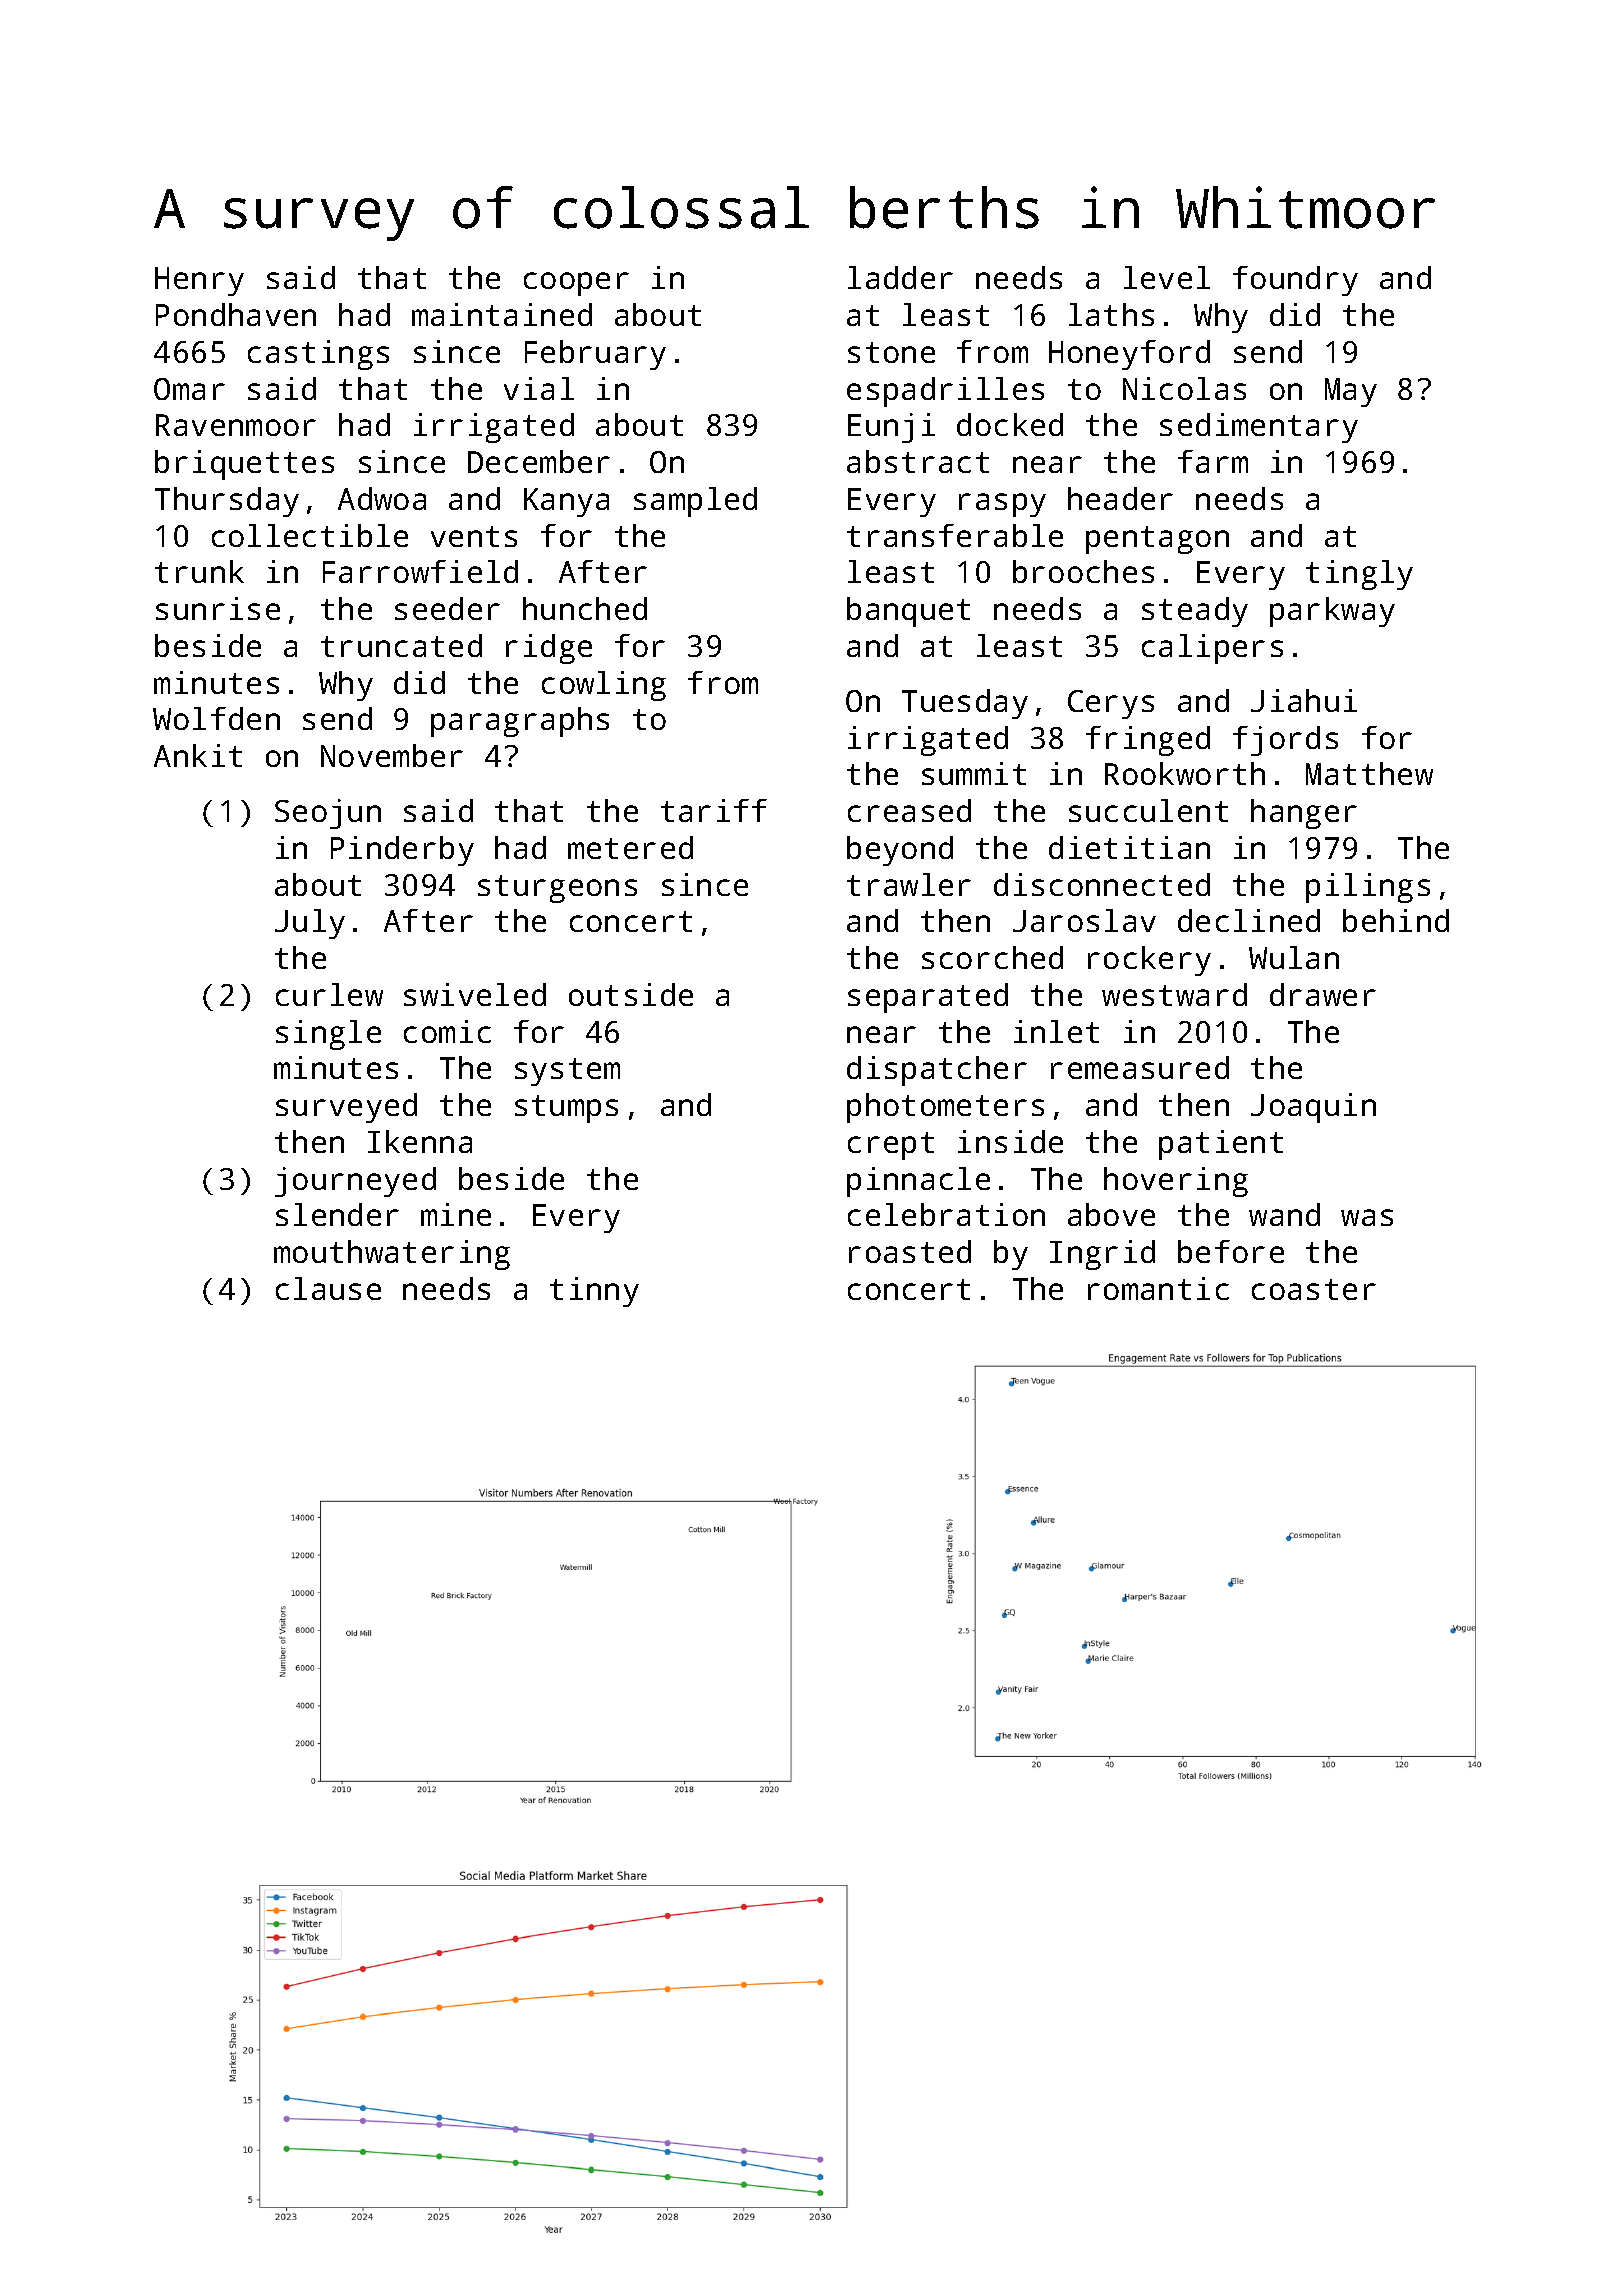 The height and width of the screenshot is (2292, 1620). What do you see at coordinates (1140, 1067) in the screenshot?
I see `remeasured` at bounding box center [1140, 1067].
